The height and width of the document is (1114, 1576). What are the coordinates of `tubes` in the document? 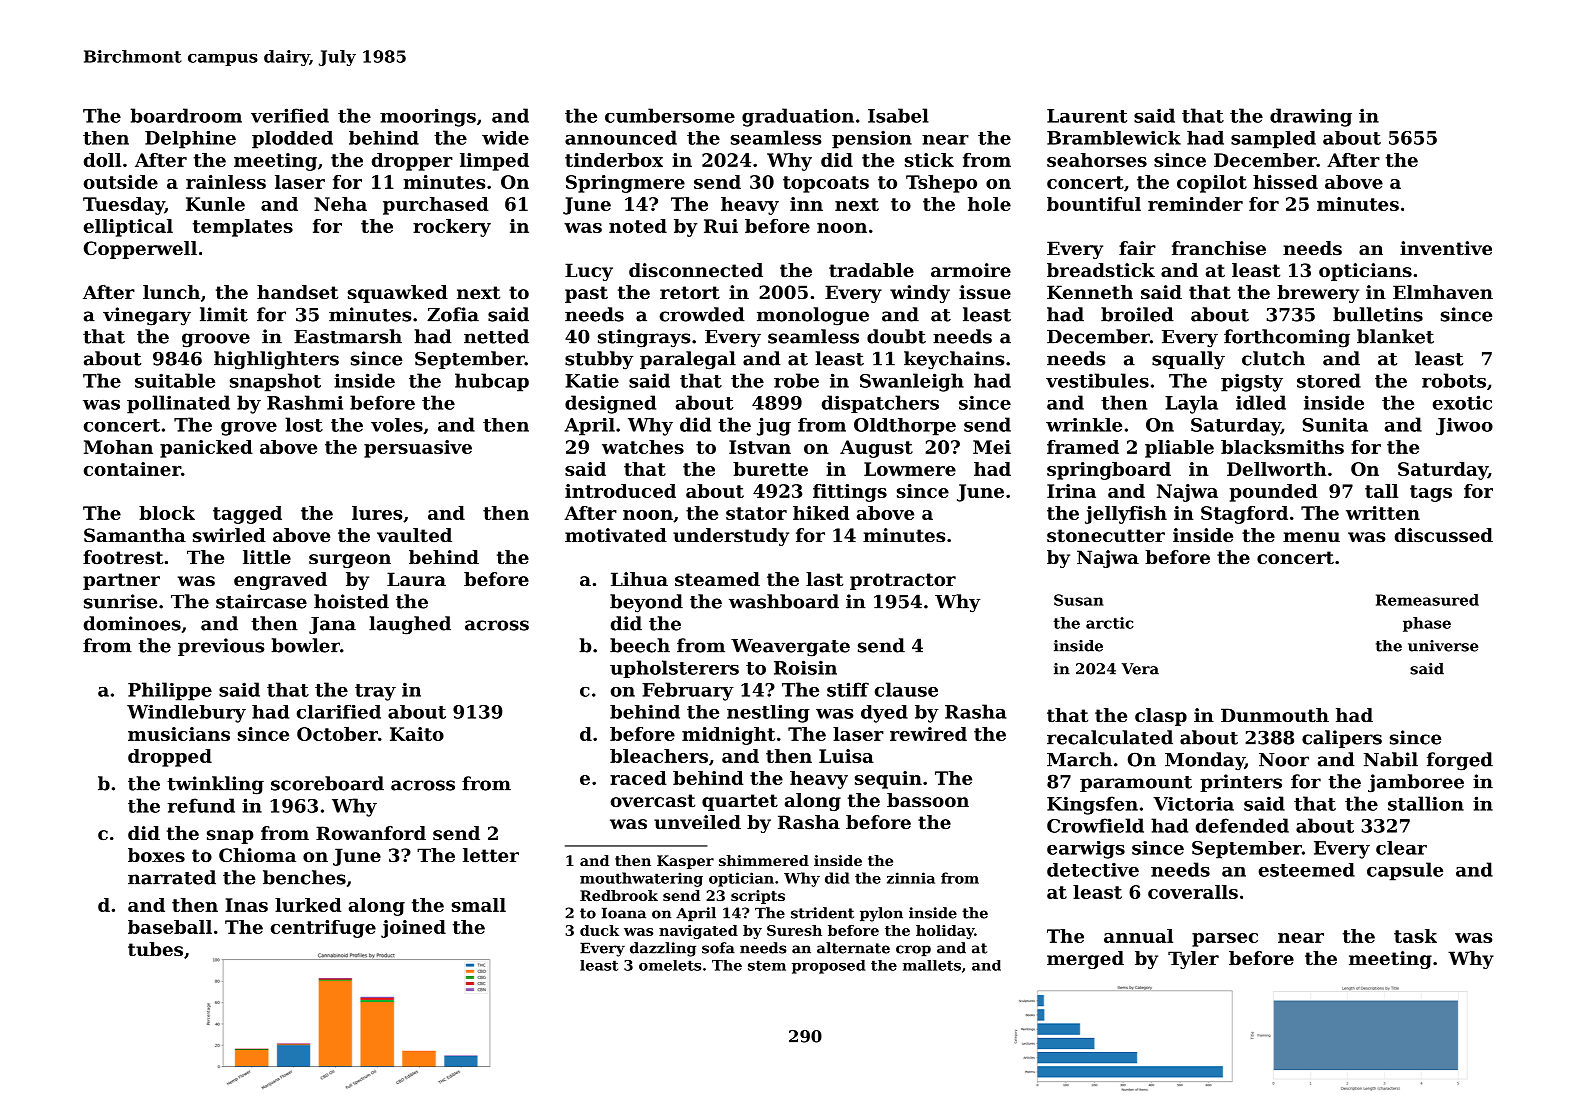 It's located at (155, 949).
